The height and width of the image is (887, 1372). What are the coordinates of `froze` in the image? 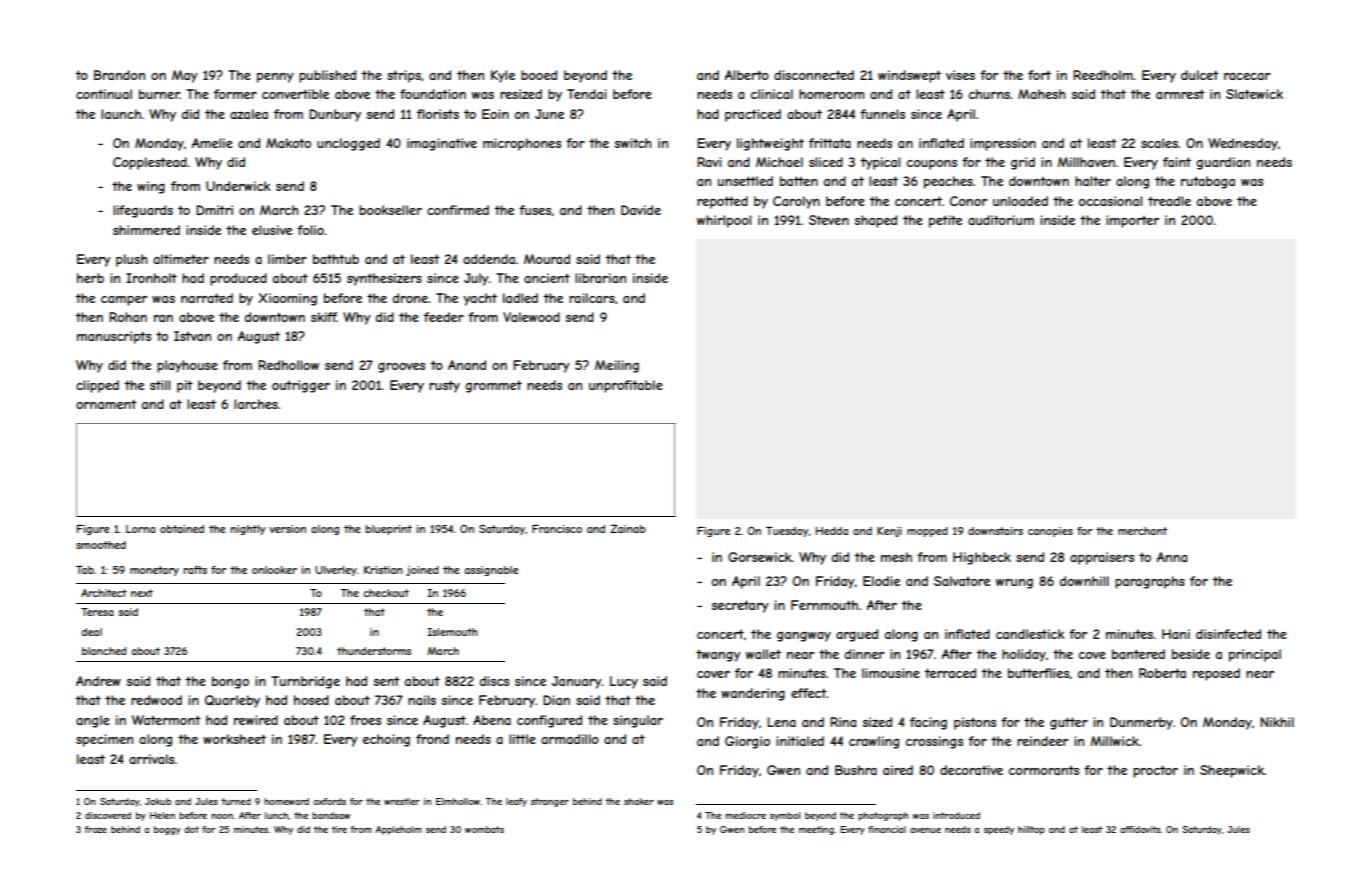 It's located at (95, 829).
